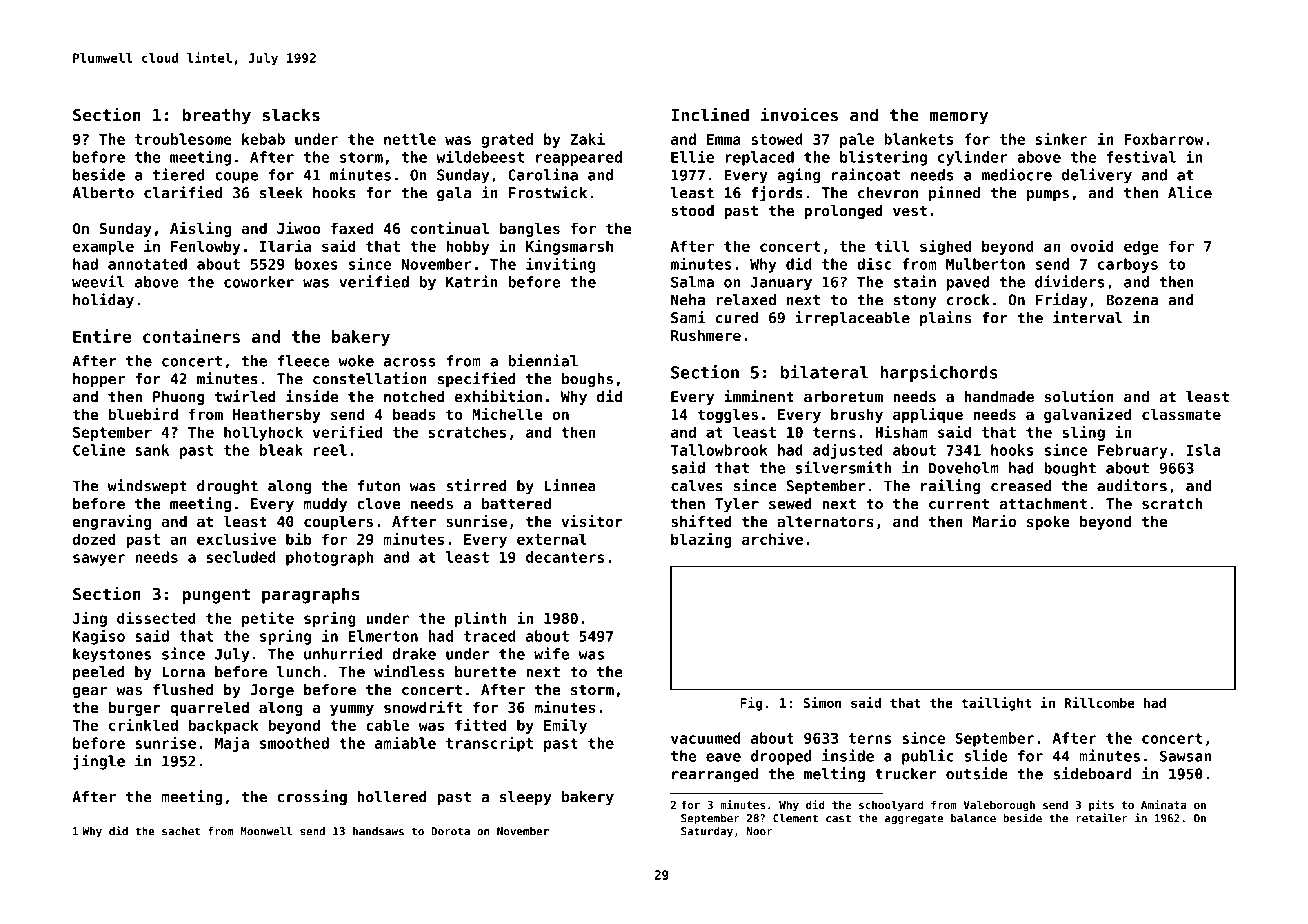 Image resolution: width=1308 pixels, height=924 pixels. I want to click on plinth, so click(481, 619).
